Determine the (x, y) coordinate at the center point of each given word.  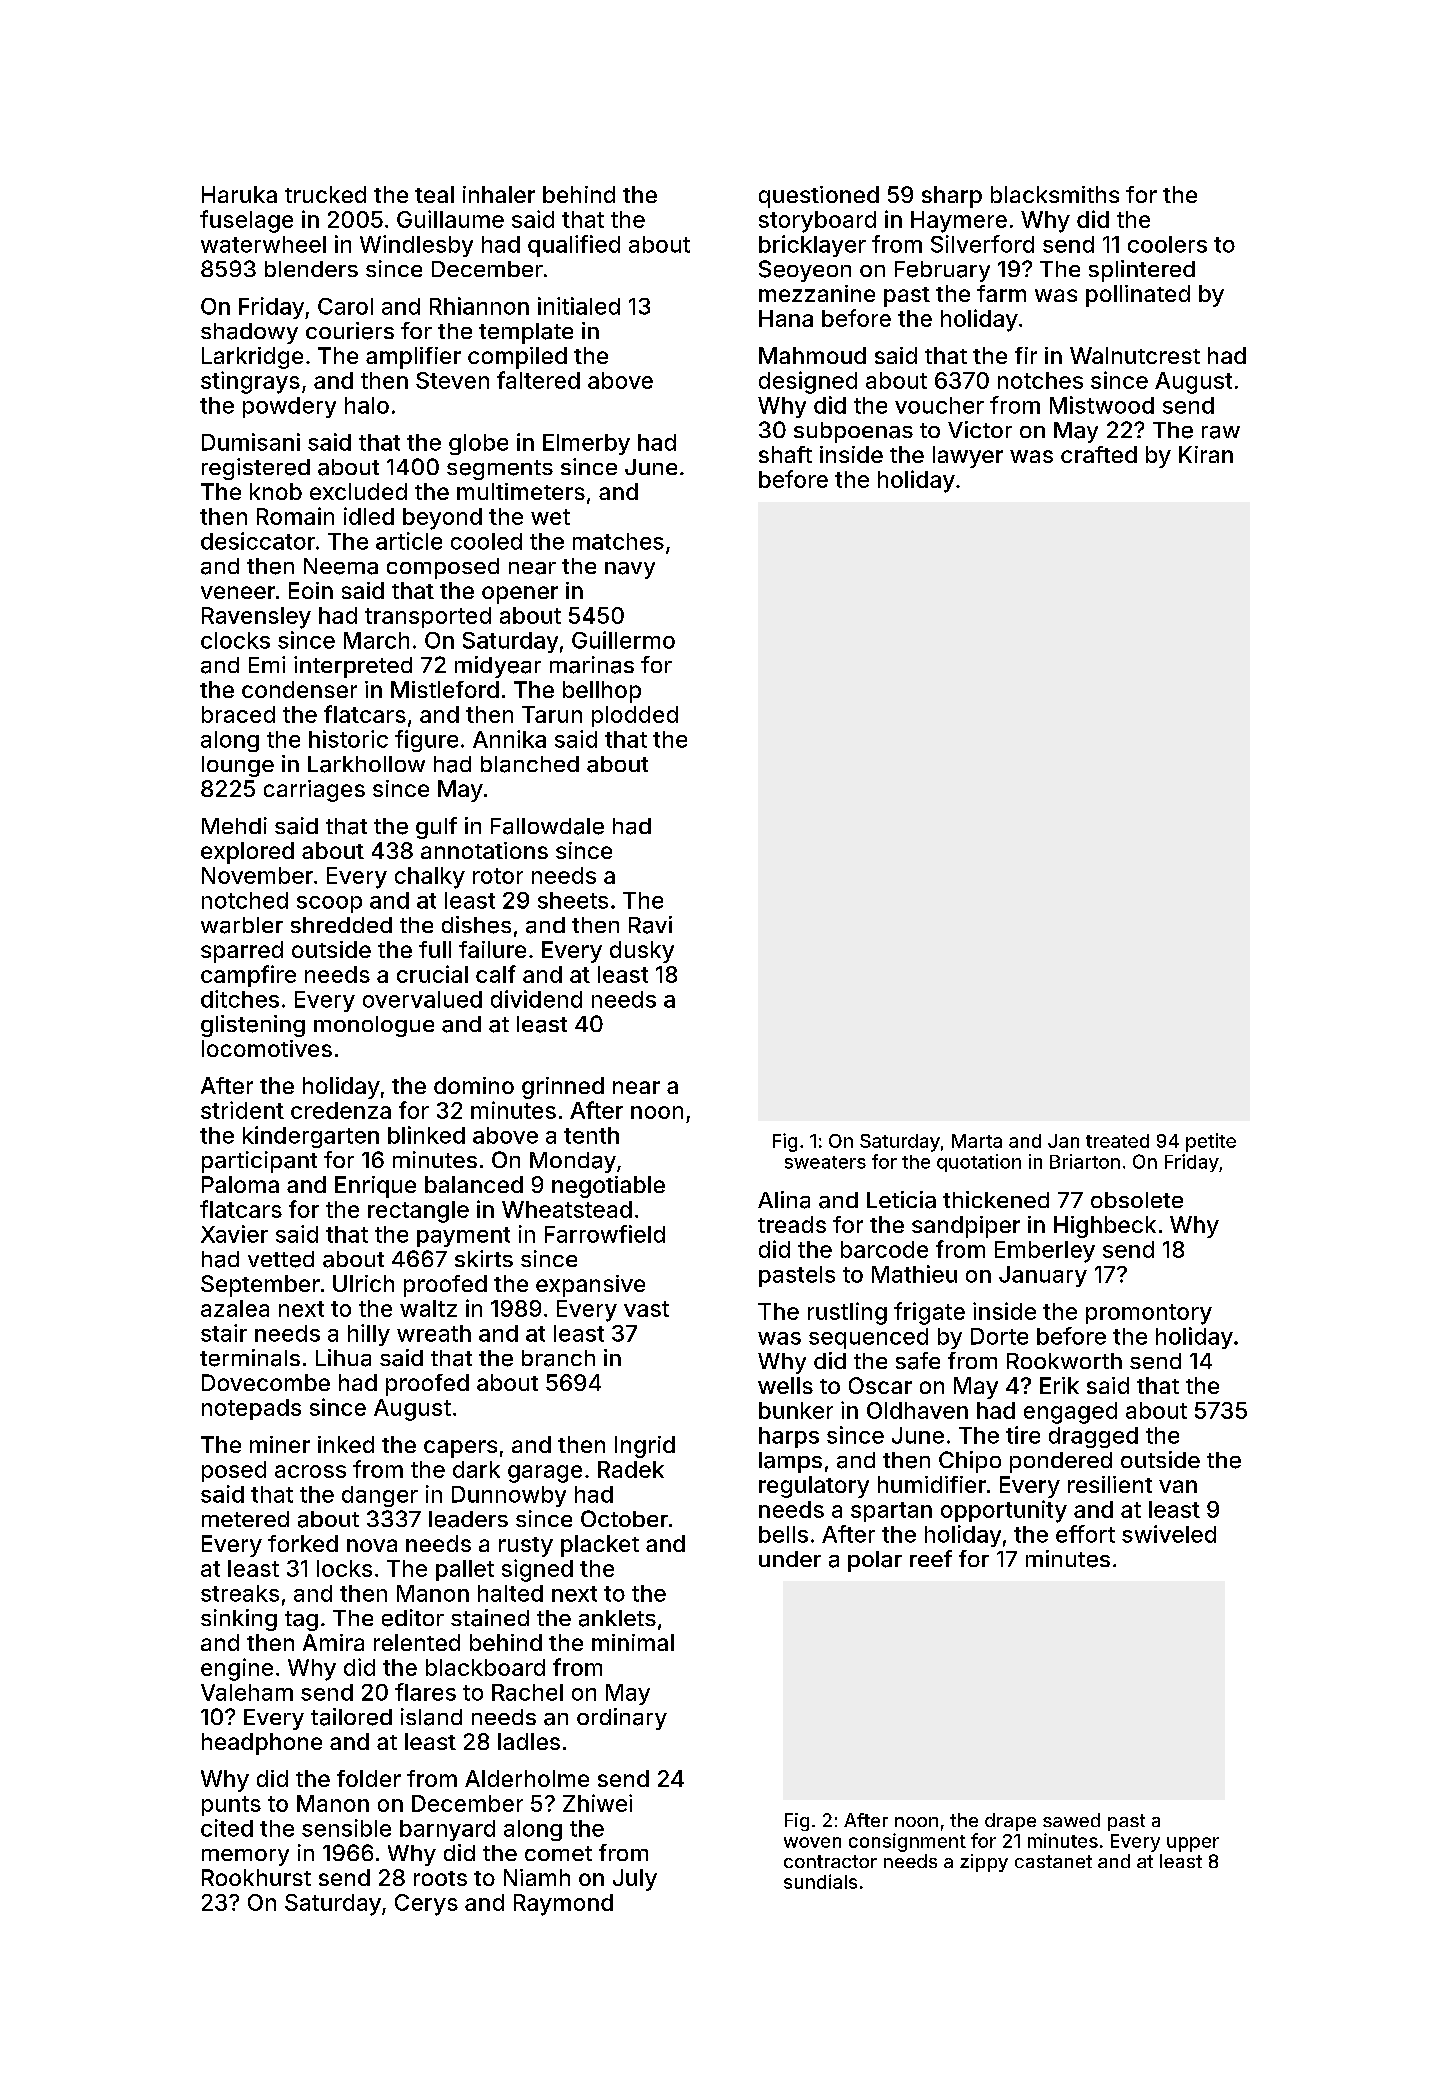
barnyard (447, 1830)
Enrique (375, 1187)
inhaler (499, 194)
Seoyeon (805, 271)
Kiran (1206, 454)
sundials (820, 1881)
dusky (642, 952)
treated (1117, 1141)
